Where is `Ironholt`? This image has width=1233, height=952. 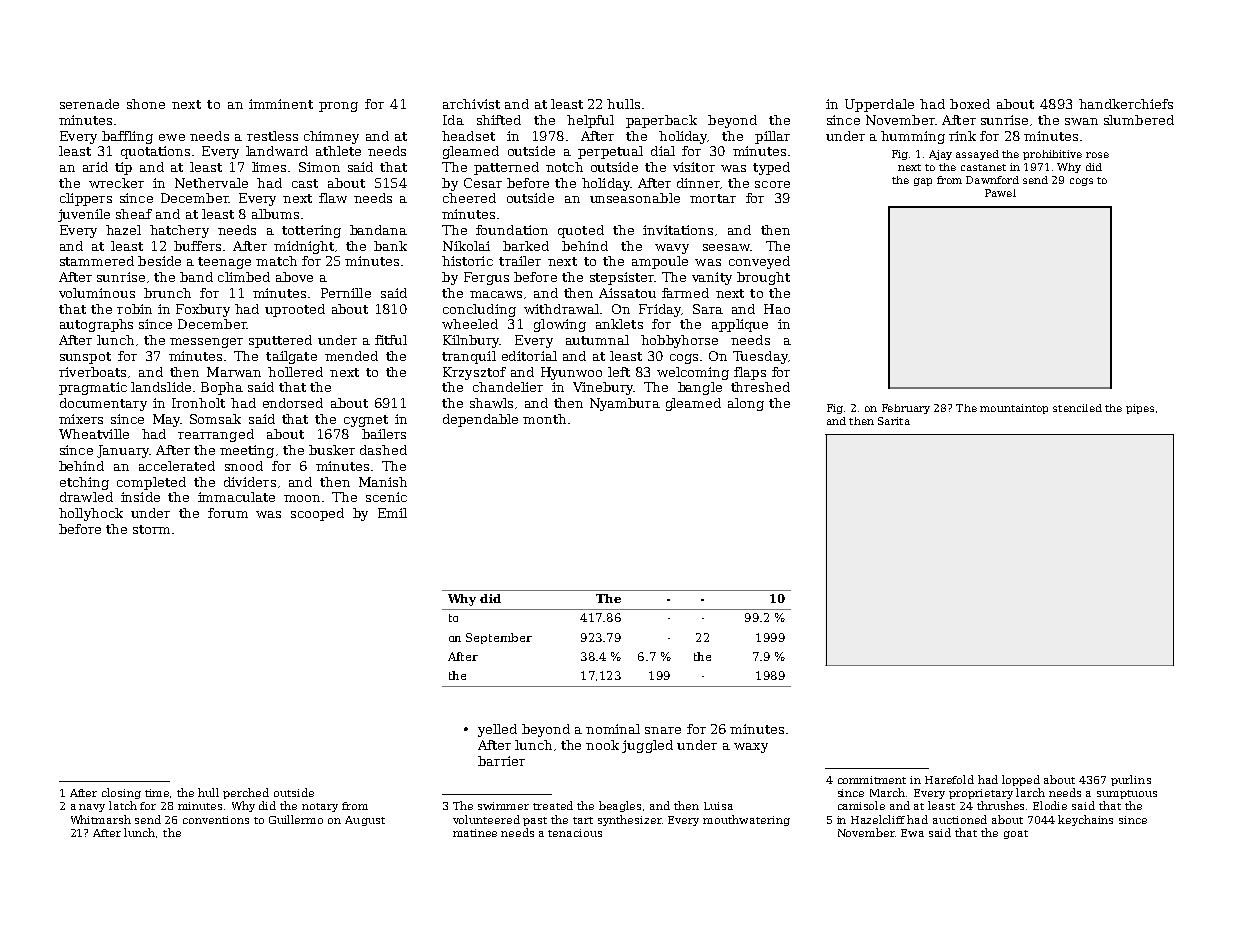
Ironholt is located at coordinates (198, 403).
